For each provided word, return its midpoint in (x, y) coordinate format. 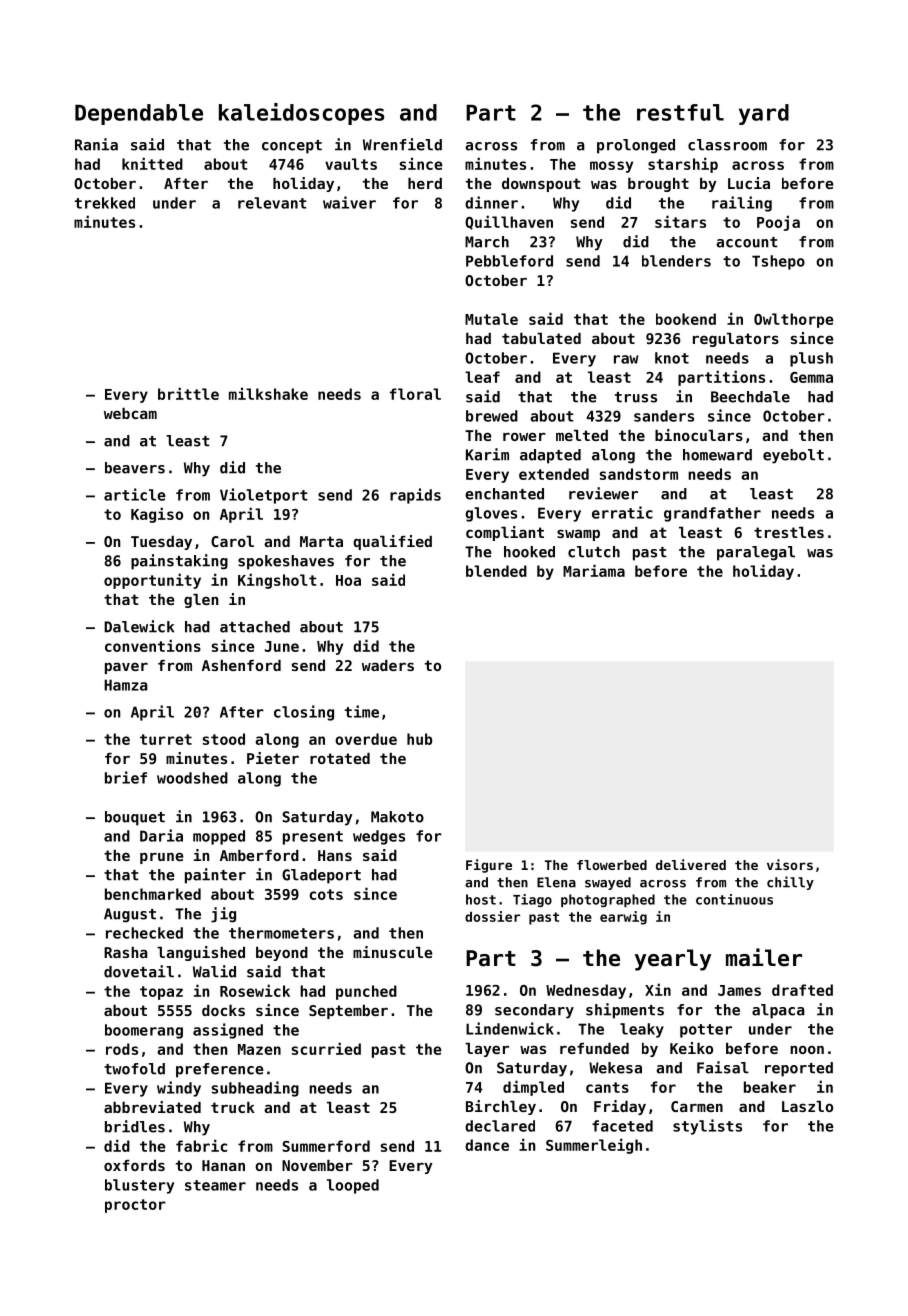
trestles (789, 532)
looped (353, 1186)
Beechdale (750, 397)
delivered (691, 864)
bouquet (135, 818)
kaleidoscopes (301, 114)
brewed (492, 416)
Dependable (139, 114)
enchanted (504, 494)
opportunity (152, 581)
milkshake (268, 393)
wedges (379, 837)
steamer (215, 1185)
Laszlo (807, 1106)
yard (764, 114)
